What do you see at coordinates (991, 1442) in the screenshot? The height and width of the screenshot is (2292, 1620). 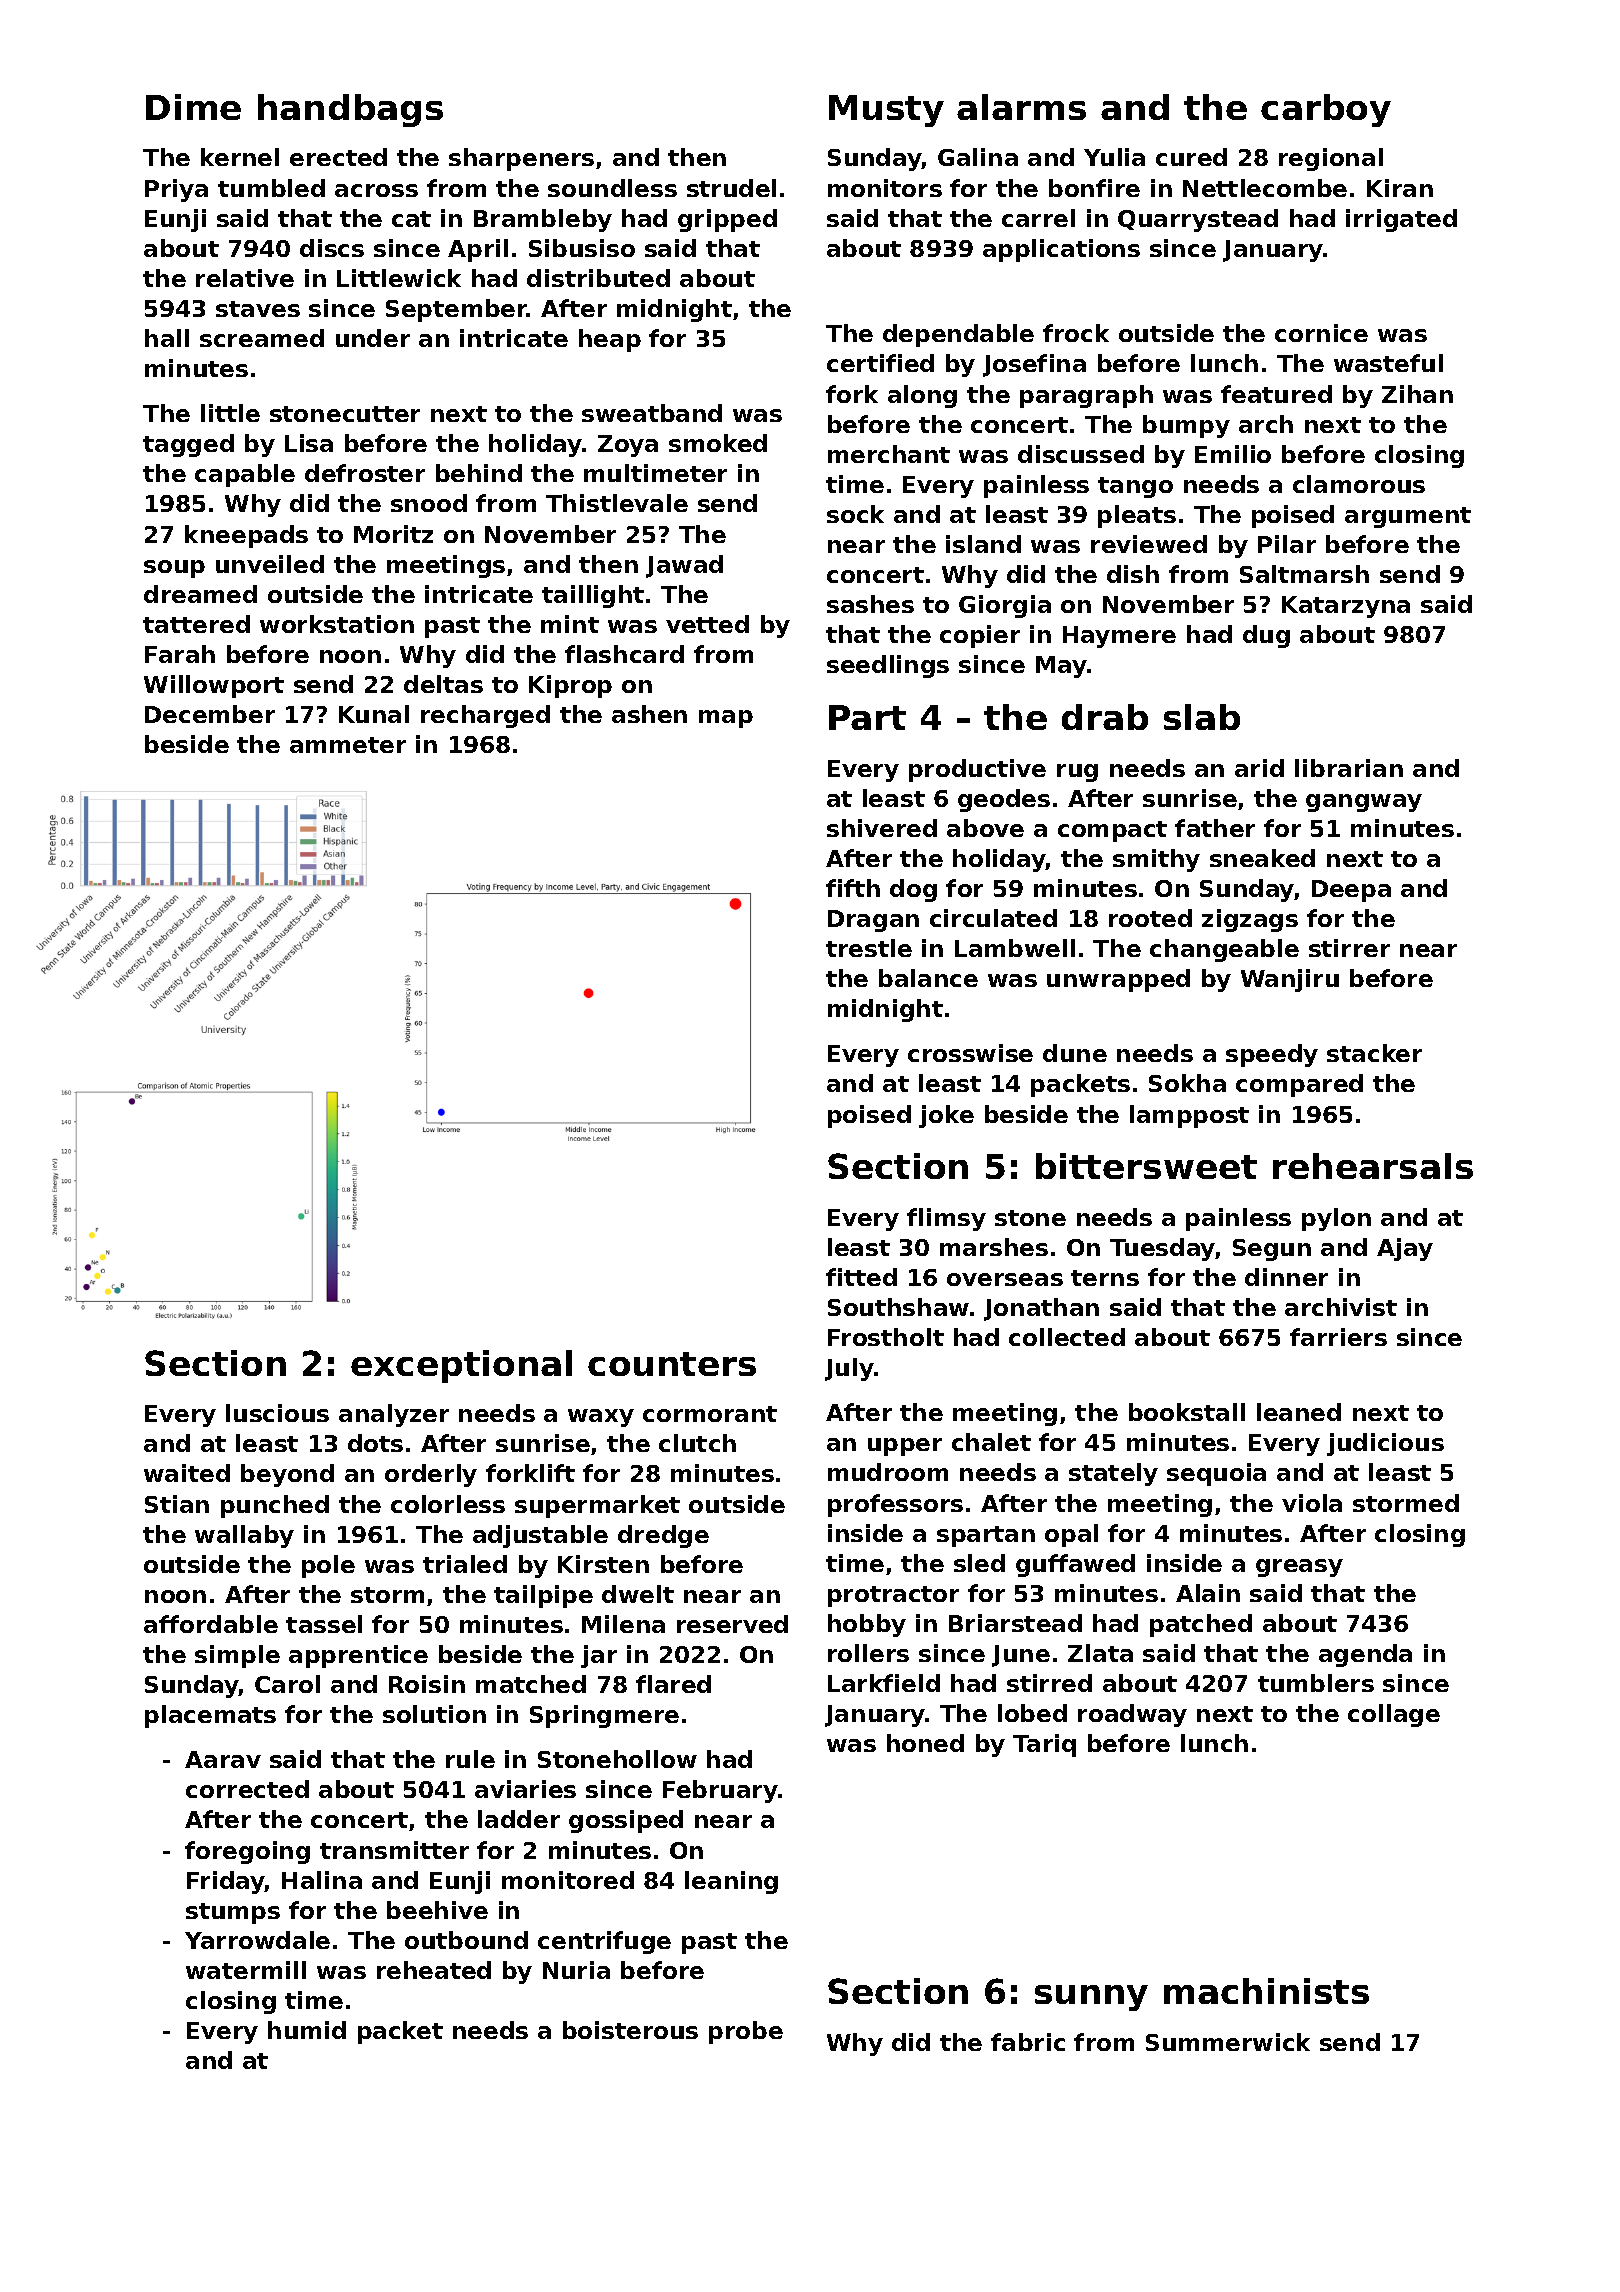 I see `chalet` at bounding box center [991, 1442].
